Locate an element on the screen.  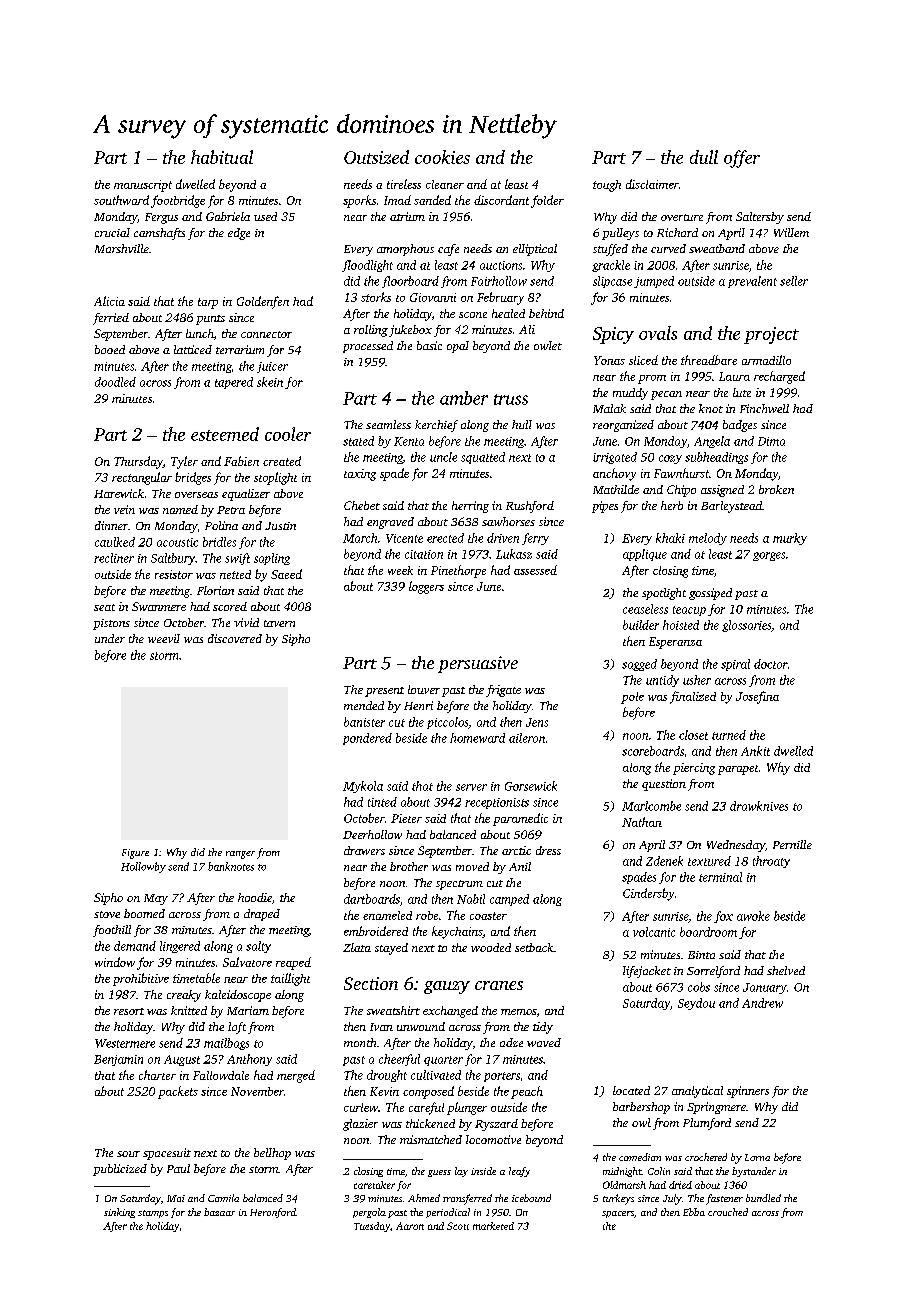
Willem is located at coordinates (791, 232).
